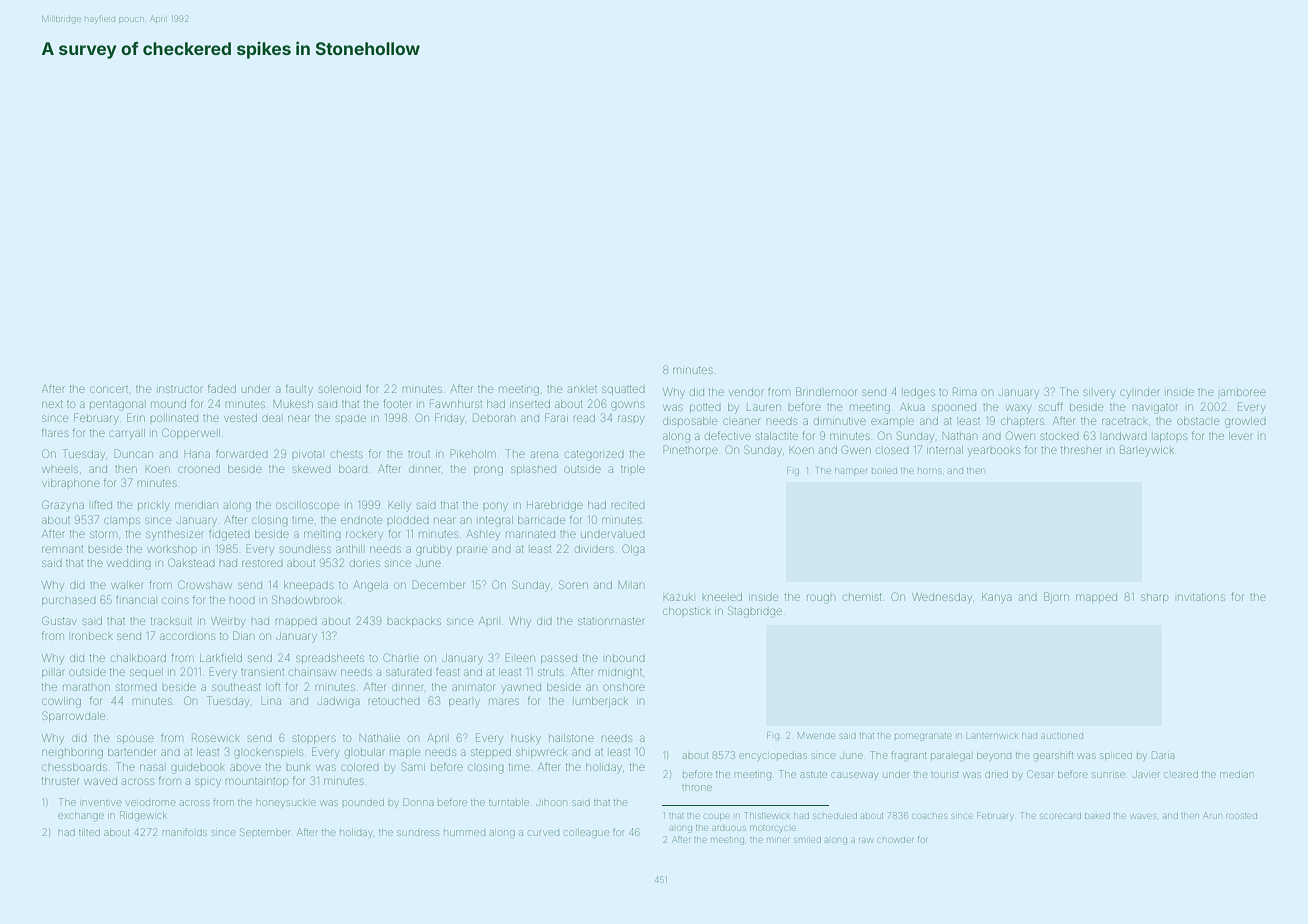 Image resolution: width=1308 pixels, height=924 pixels. What do you see at coordinates (997, 597) in the document?
I see `Kanya` at bounding box center [997, 597].
